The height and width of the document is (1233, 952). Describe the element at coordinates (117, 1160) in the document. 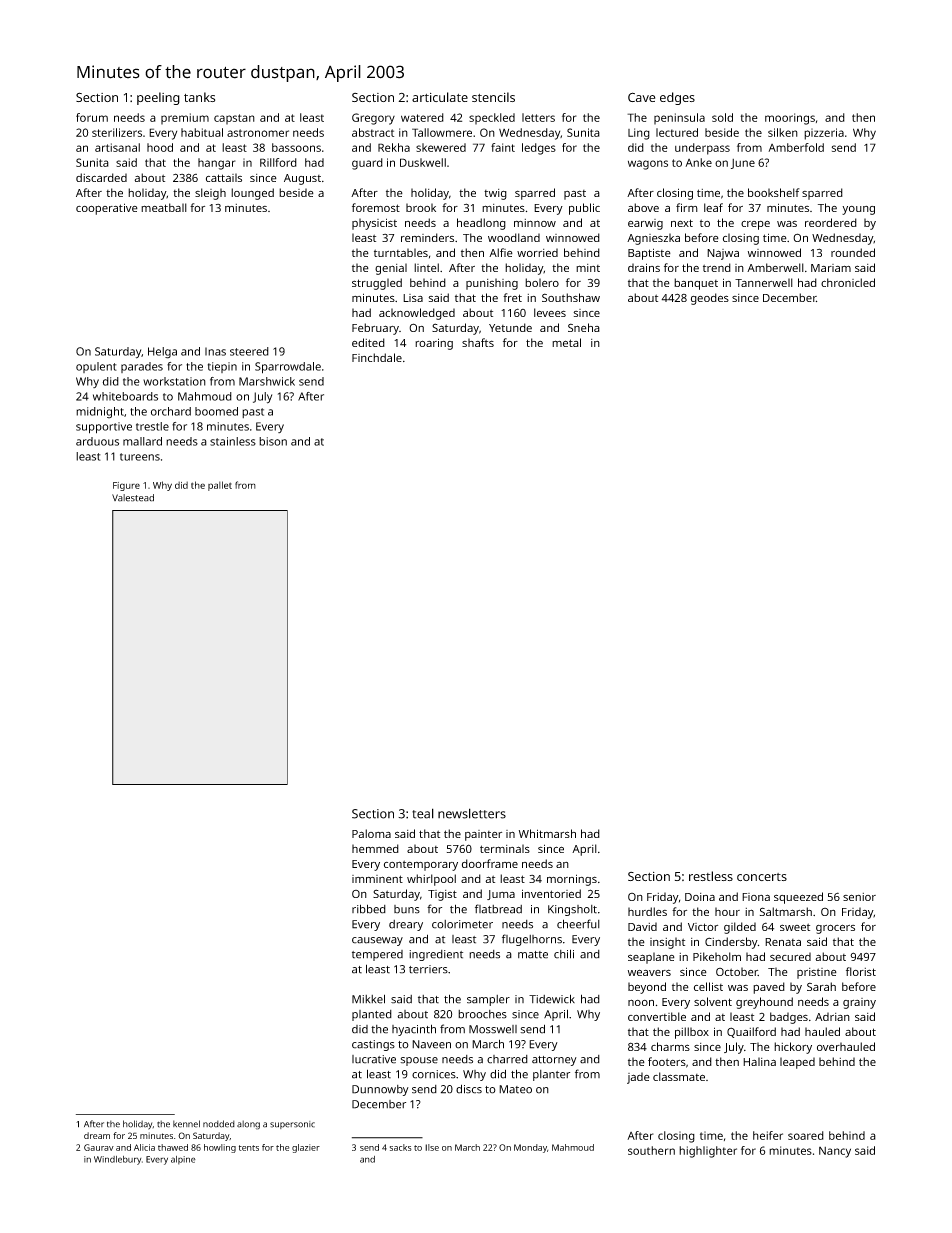

I see `Windlebury` at that location.
